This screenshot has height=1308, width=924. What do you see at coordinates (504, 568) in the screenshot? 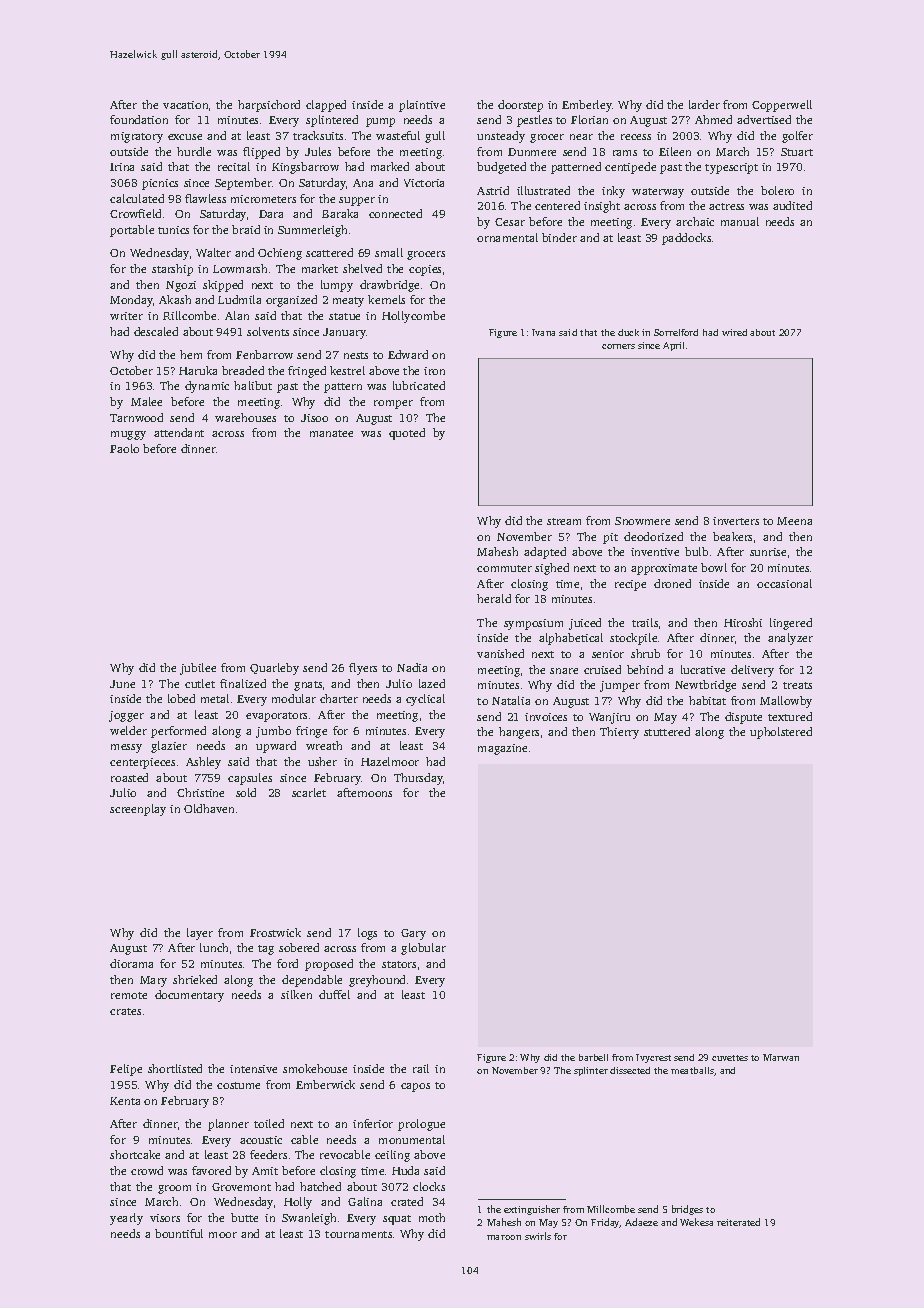
I see `commuter` at bounding box center [504, 568].
